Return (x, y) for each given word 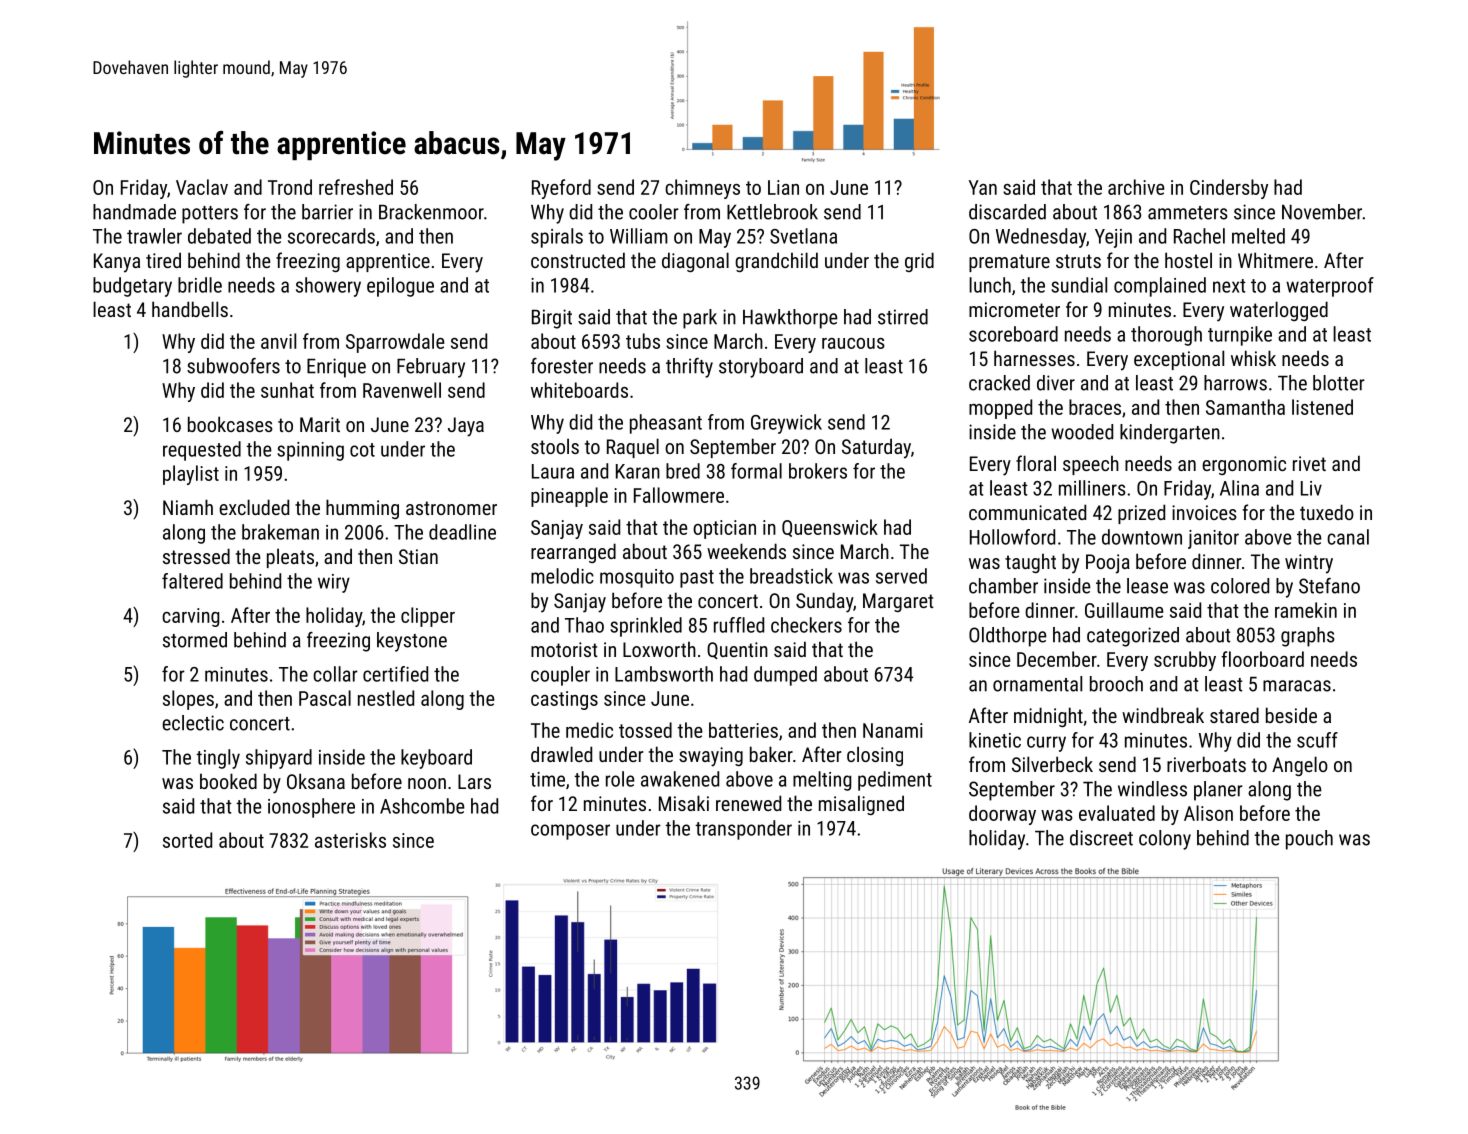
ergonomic (1244, 465)
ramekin (1306, 610)
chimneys (702, 189)
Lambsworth (664, 674)
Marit (320, 424)
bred (683, 471)
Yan (983, 187)
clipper (428, 617)
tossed (645, 730)
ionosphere (311, 808)
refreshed (356, 187)
